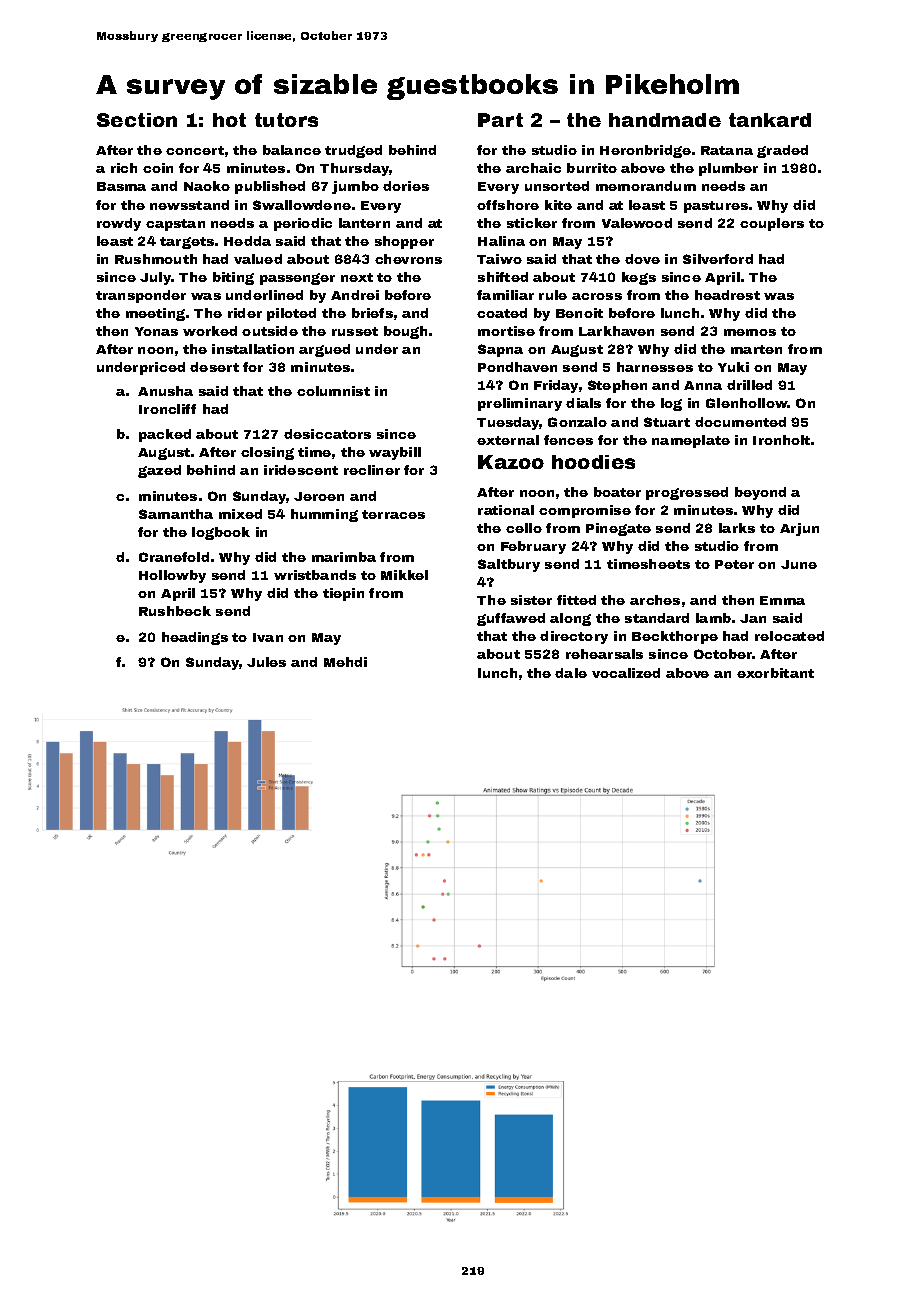 This screenshot has height=1308, width=924. Describe the element at coordinates (210, 331) in the screenshot. I see `worked` at that location.
